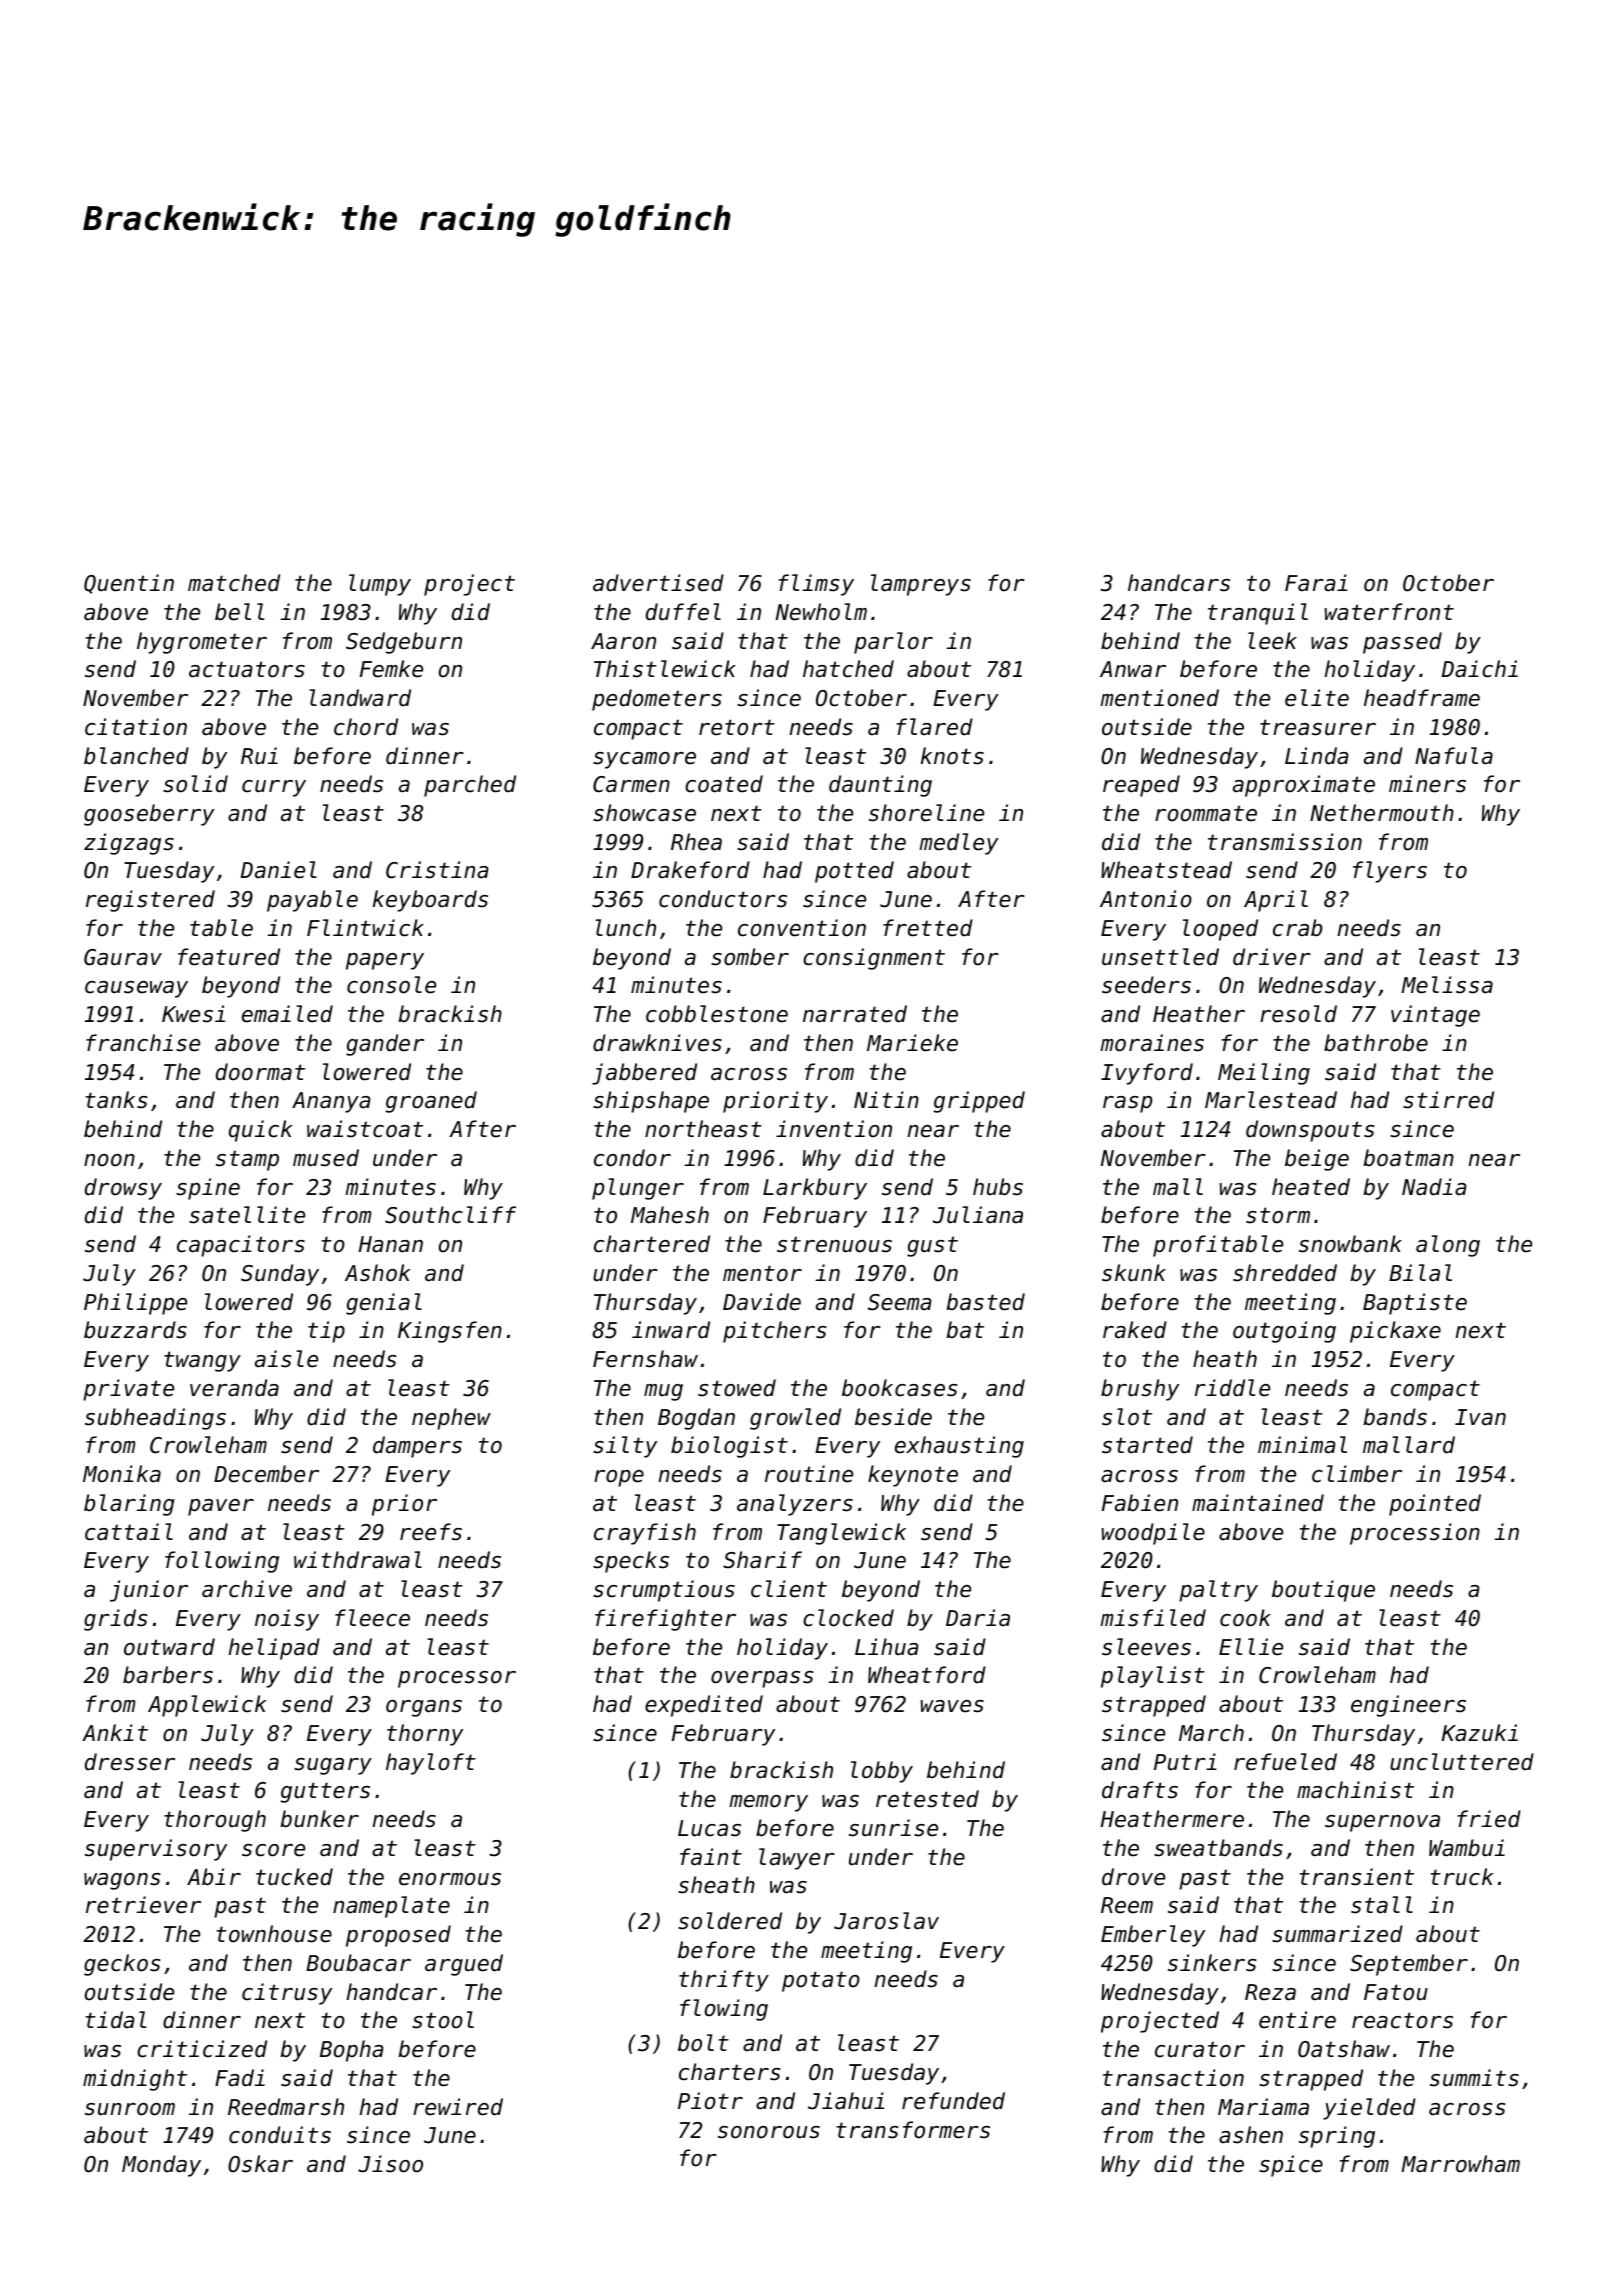 This document has height=2292, width=1620. What do you see at coordinates (1258, 1503) in the document?
I see `maintained` at bounding box center [1258, 1503].
